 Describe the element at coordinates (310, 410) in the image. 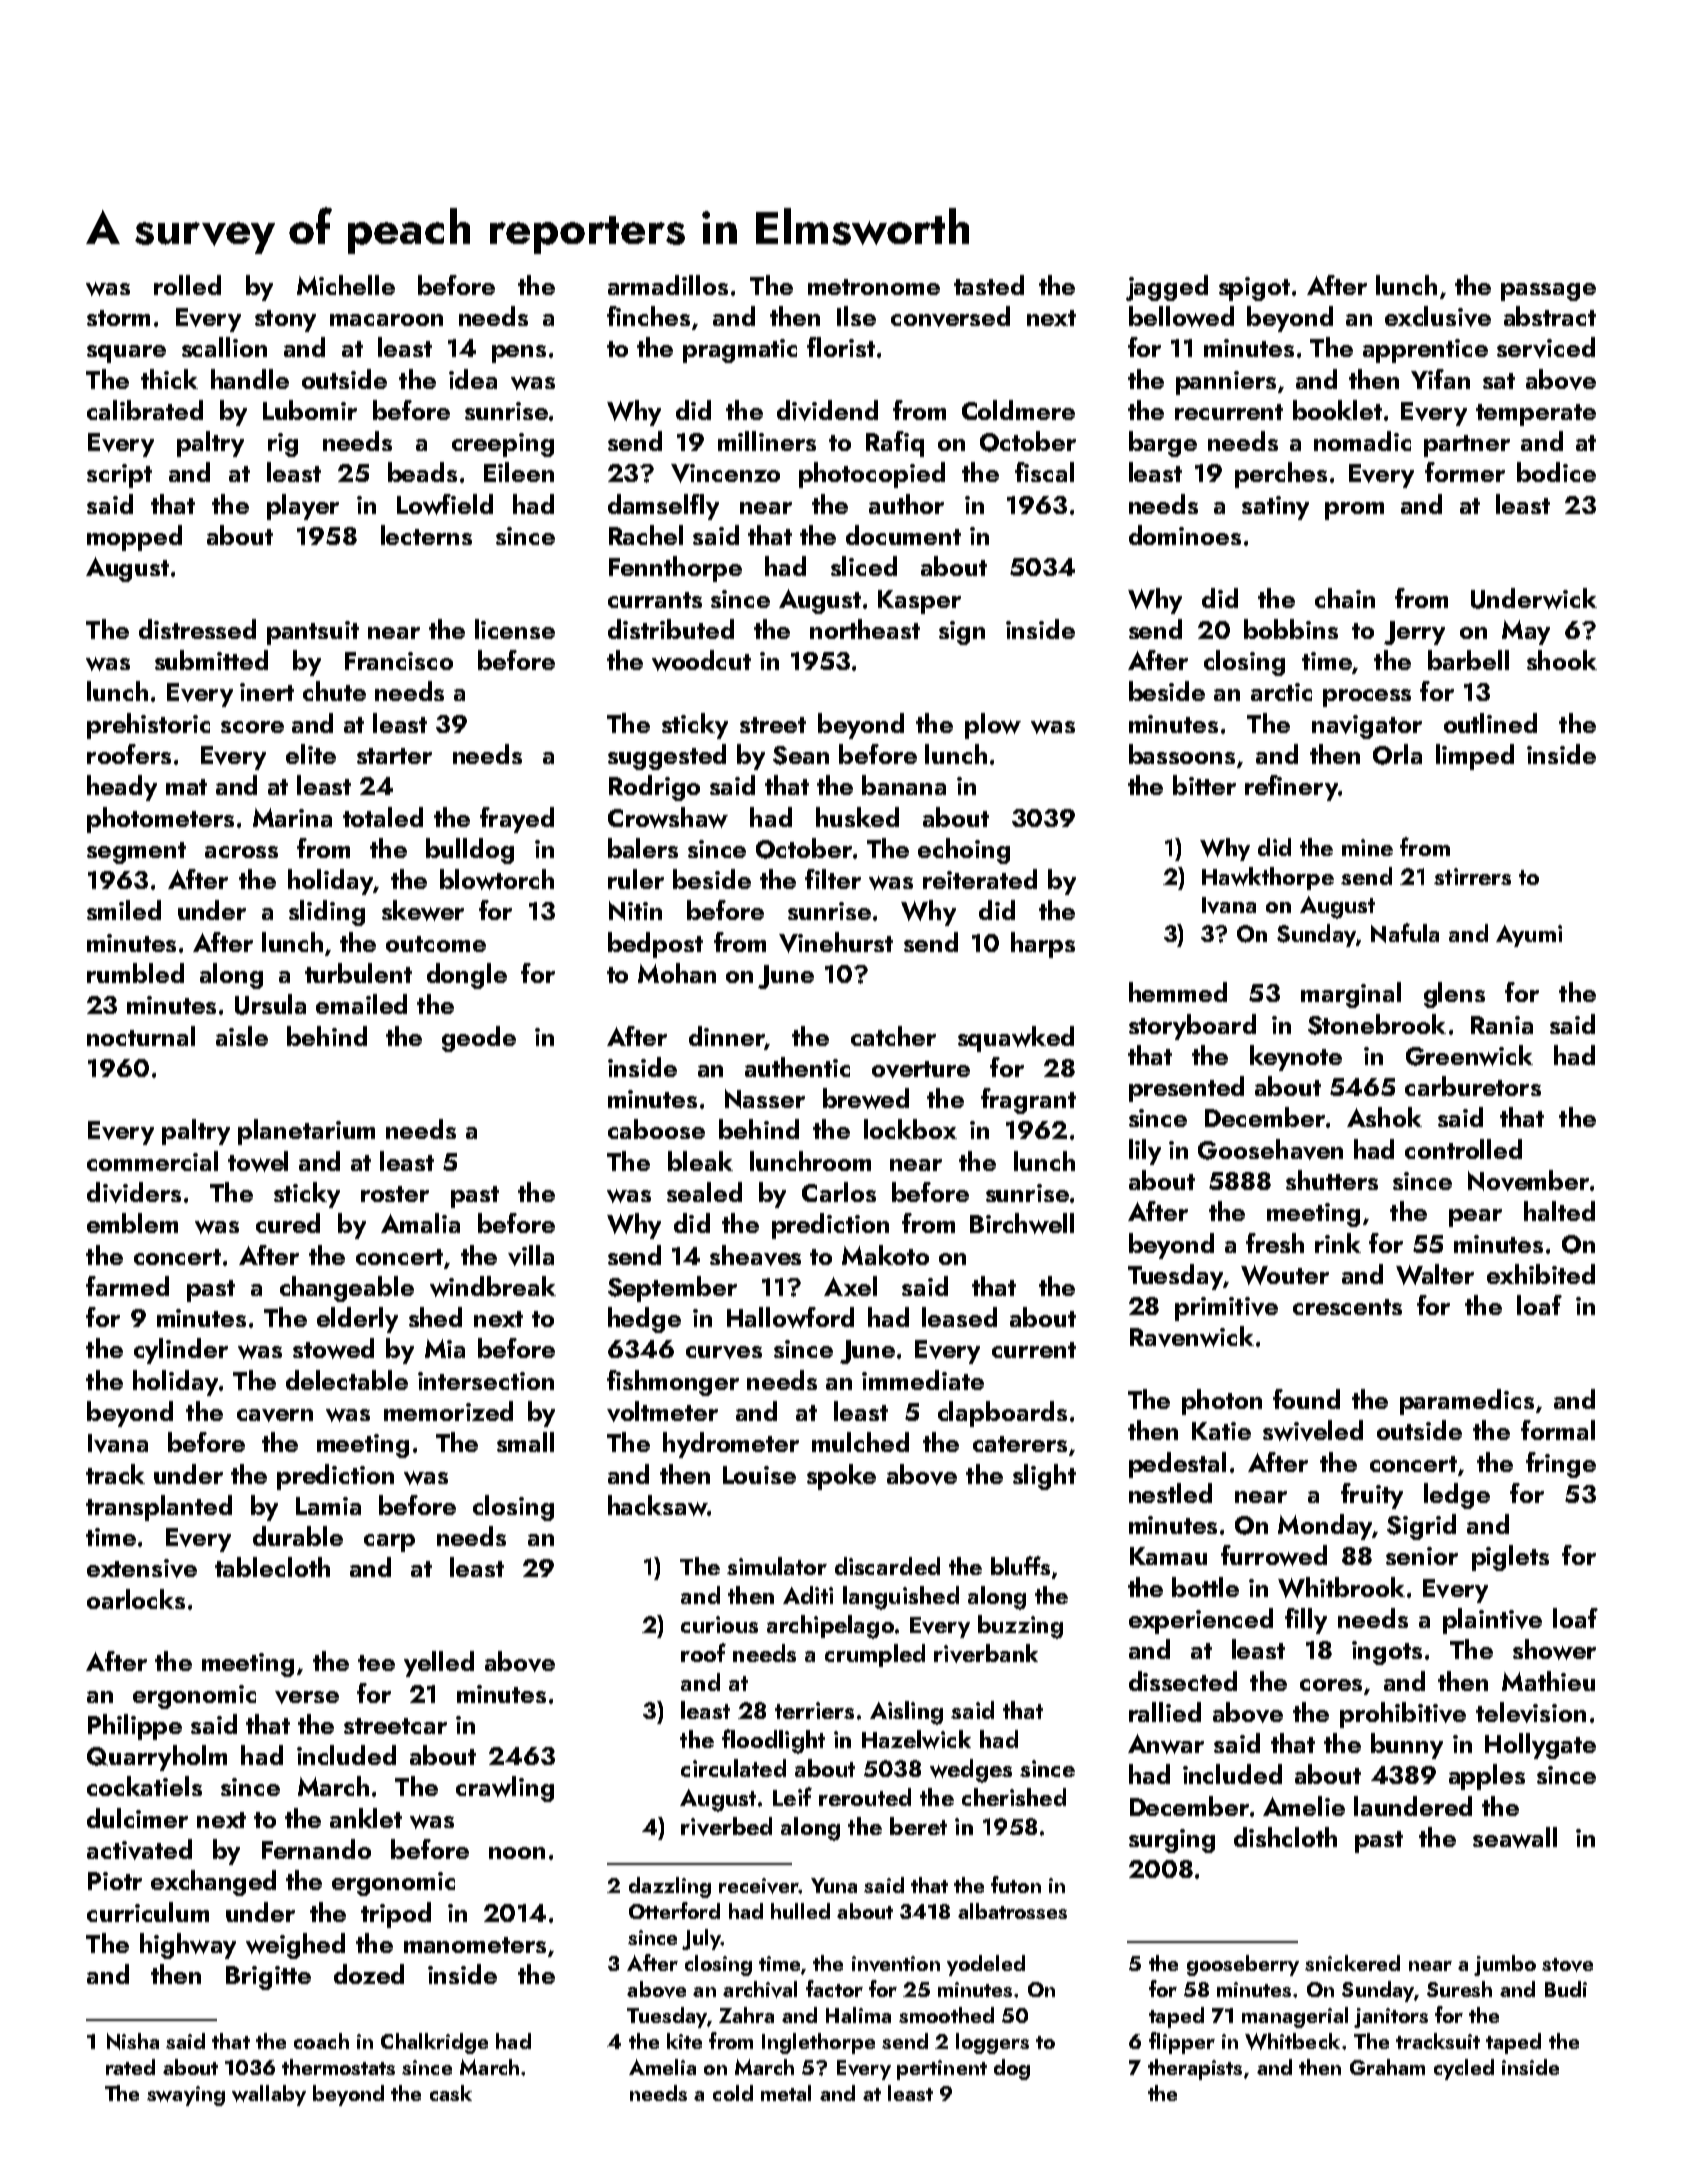

I see `Lubomir` at that location.
